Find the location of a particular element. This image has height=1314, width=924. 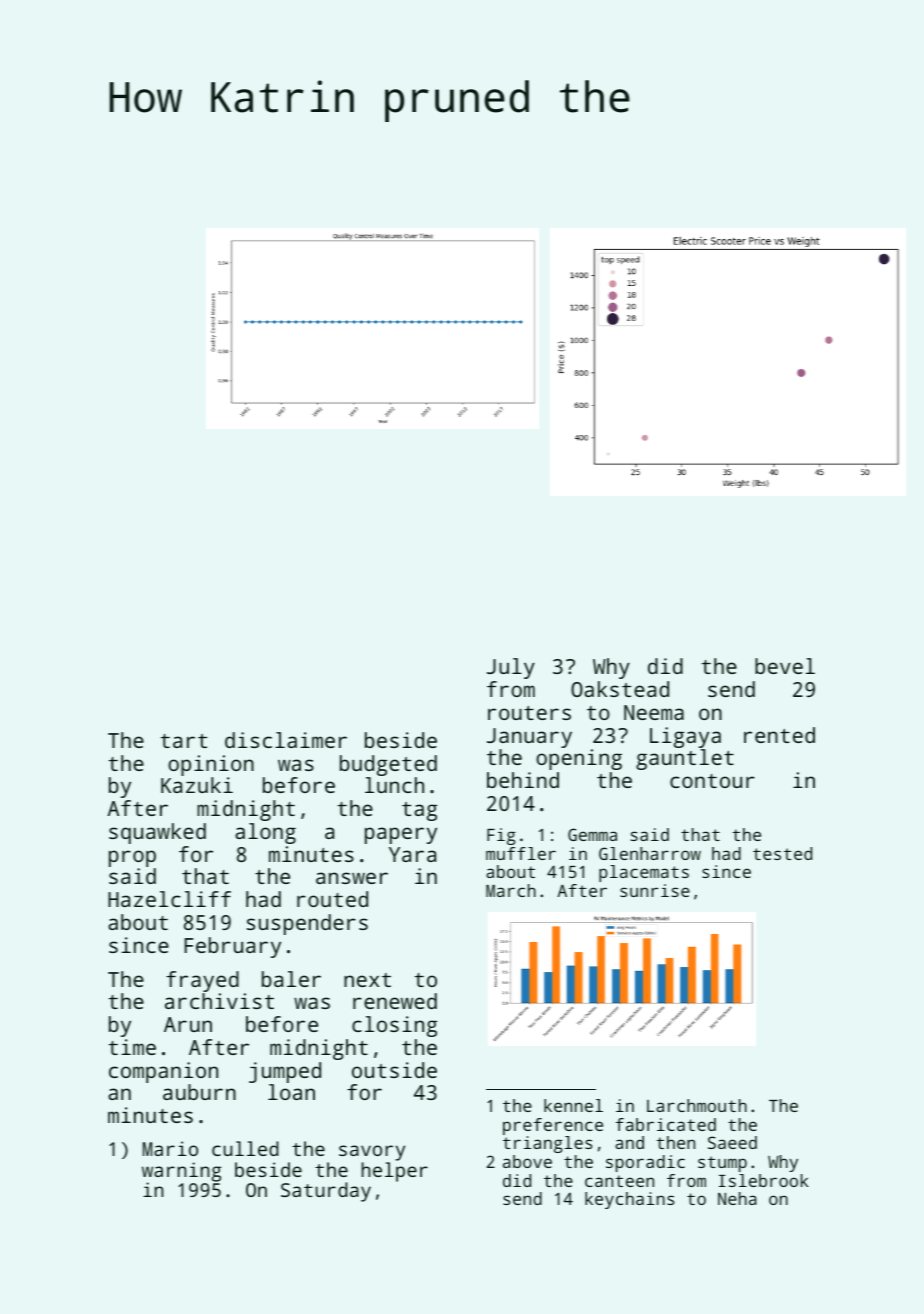

kennel is located at coordinates (573, 1105).
